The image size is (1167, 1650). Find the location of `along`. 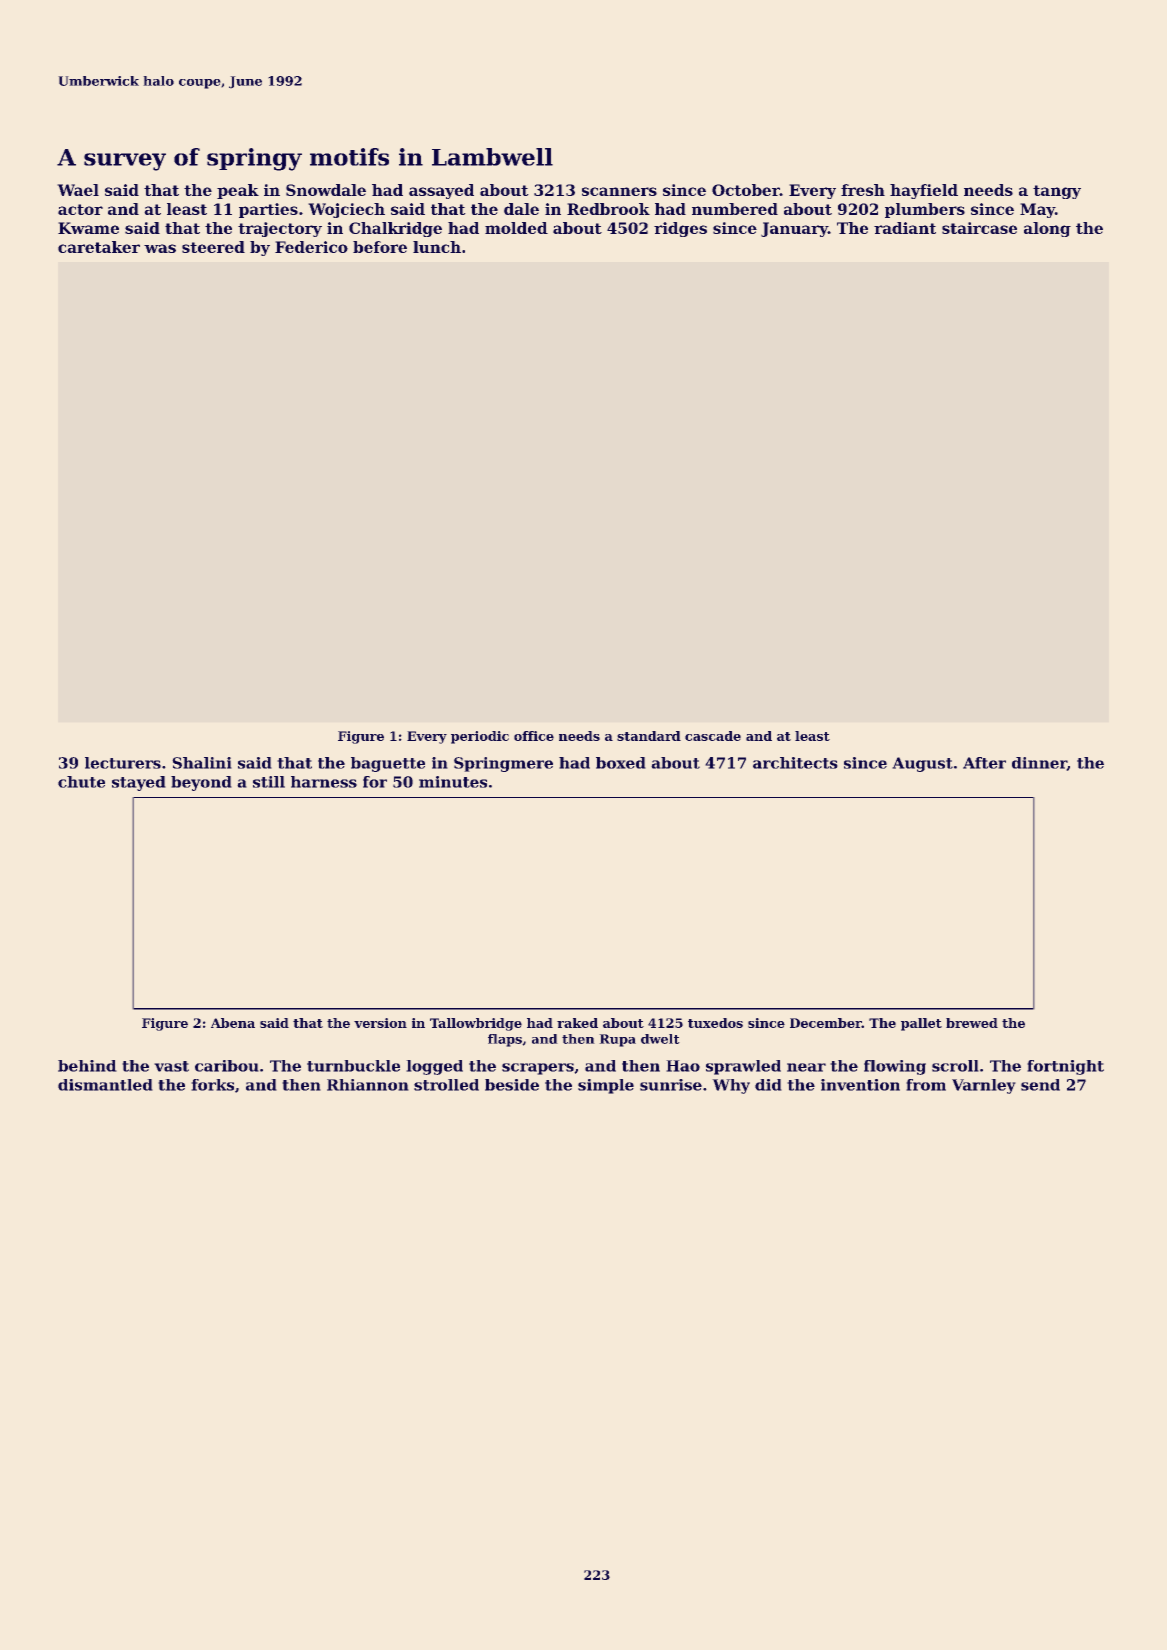

along is located at coordinates (1047, 229).
